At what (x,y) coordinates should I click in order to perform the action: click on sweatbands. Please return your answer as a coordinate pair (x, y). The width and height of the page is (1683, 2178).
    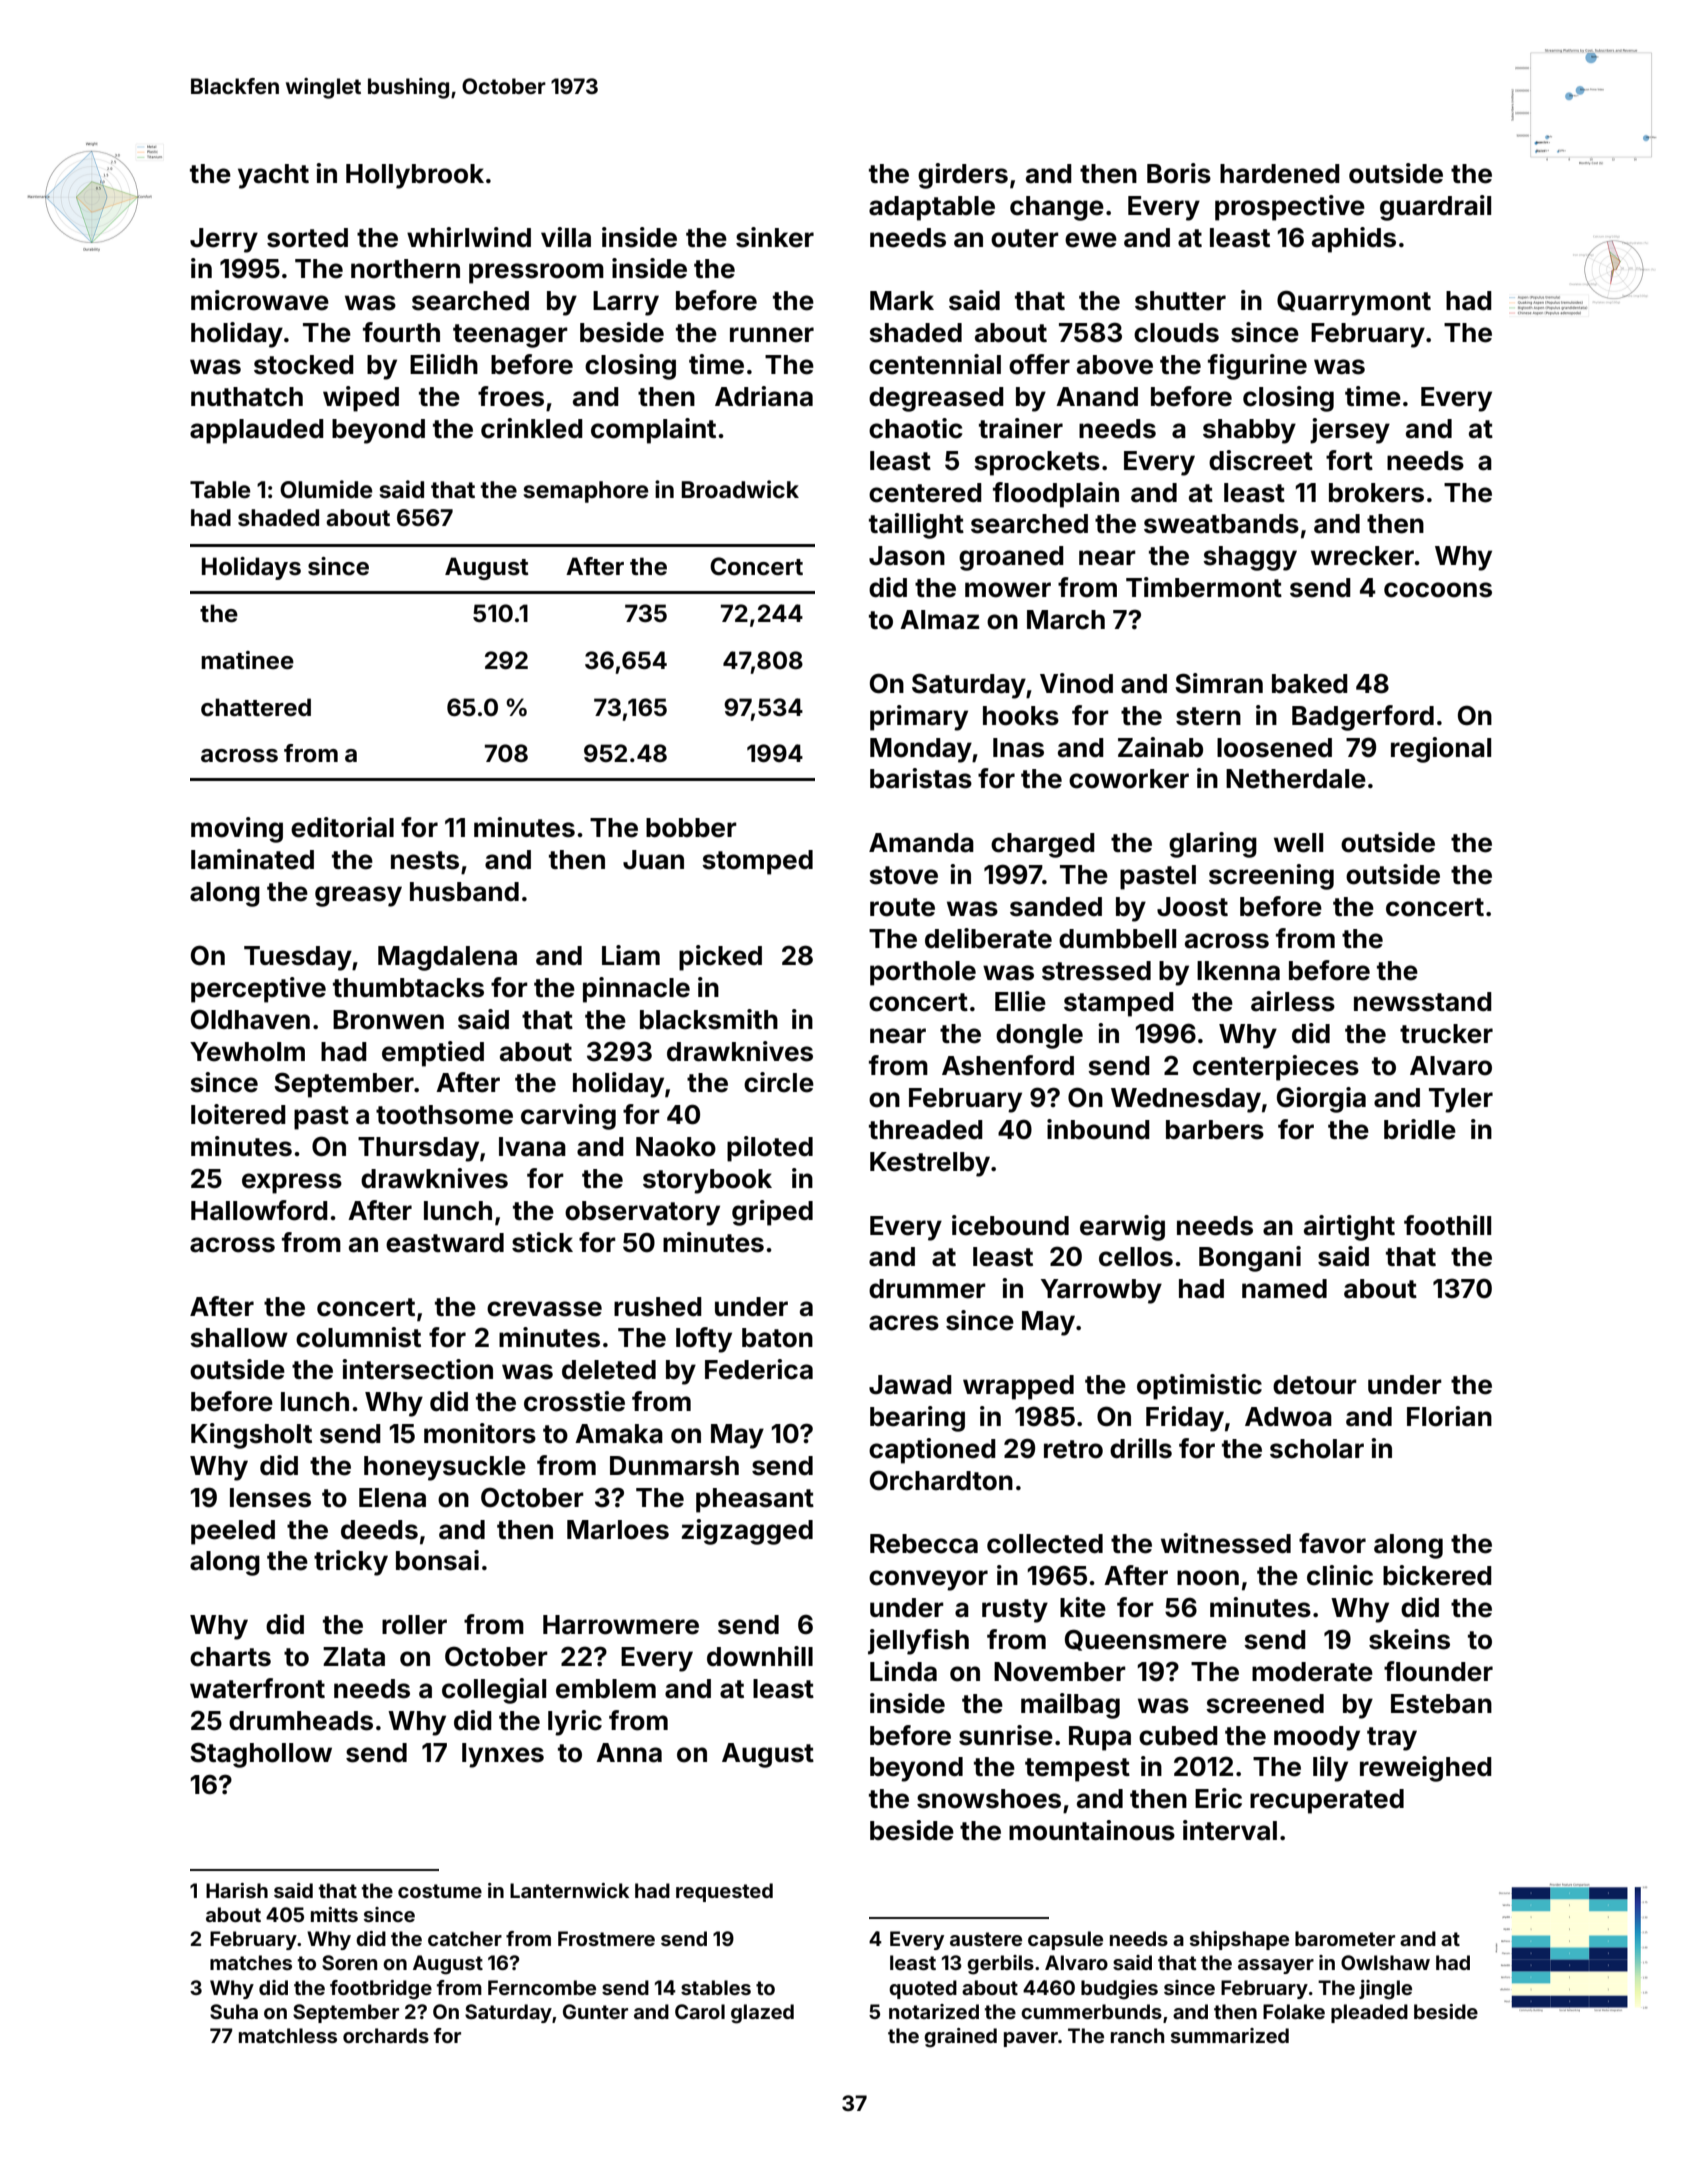
    Looking at the image, I should click on (1221, 524).
